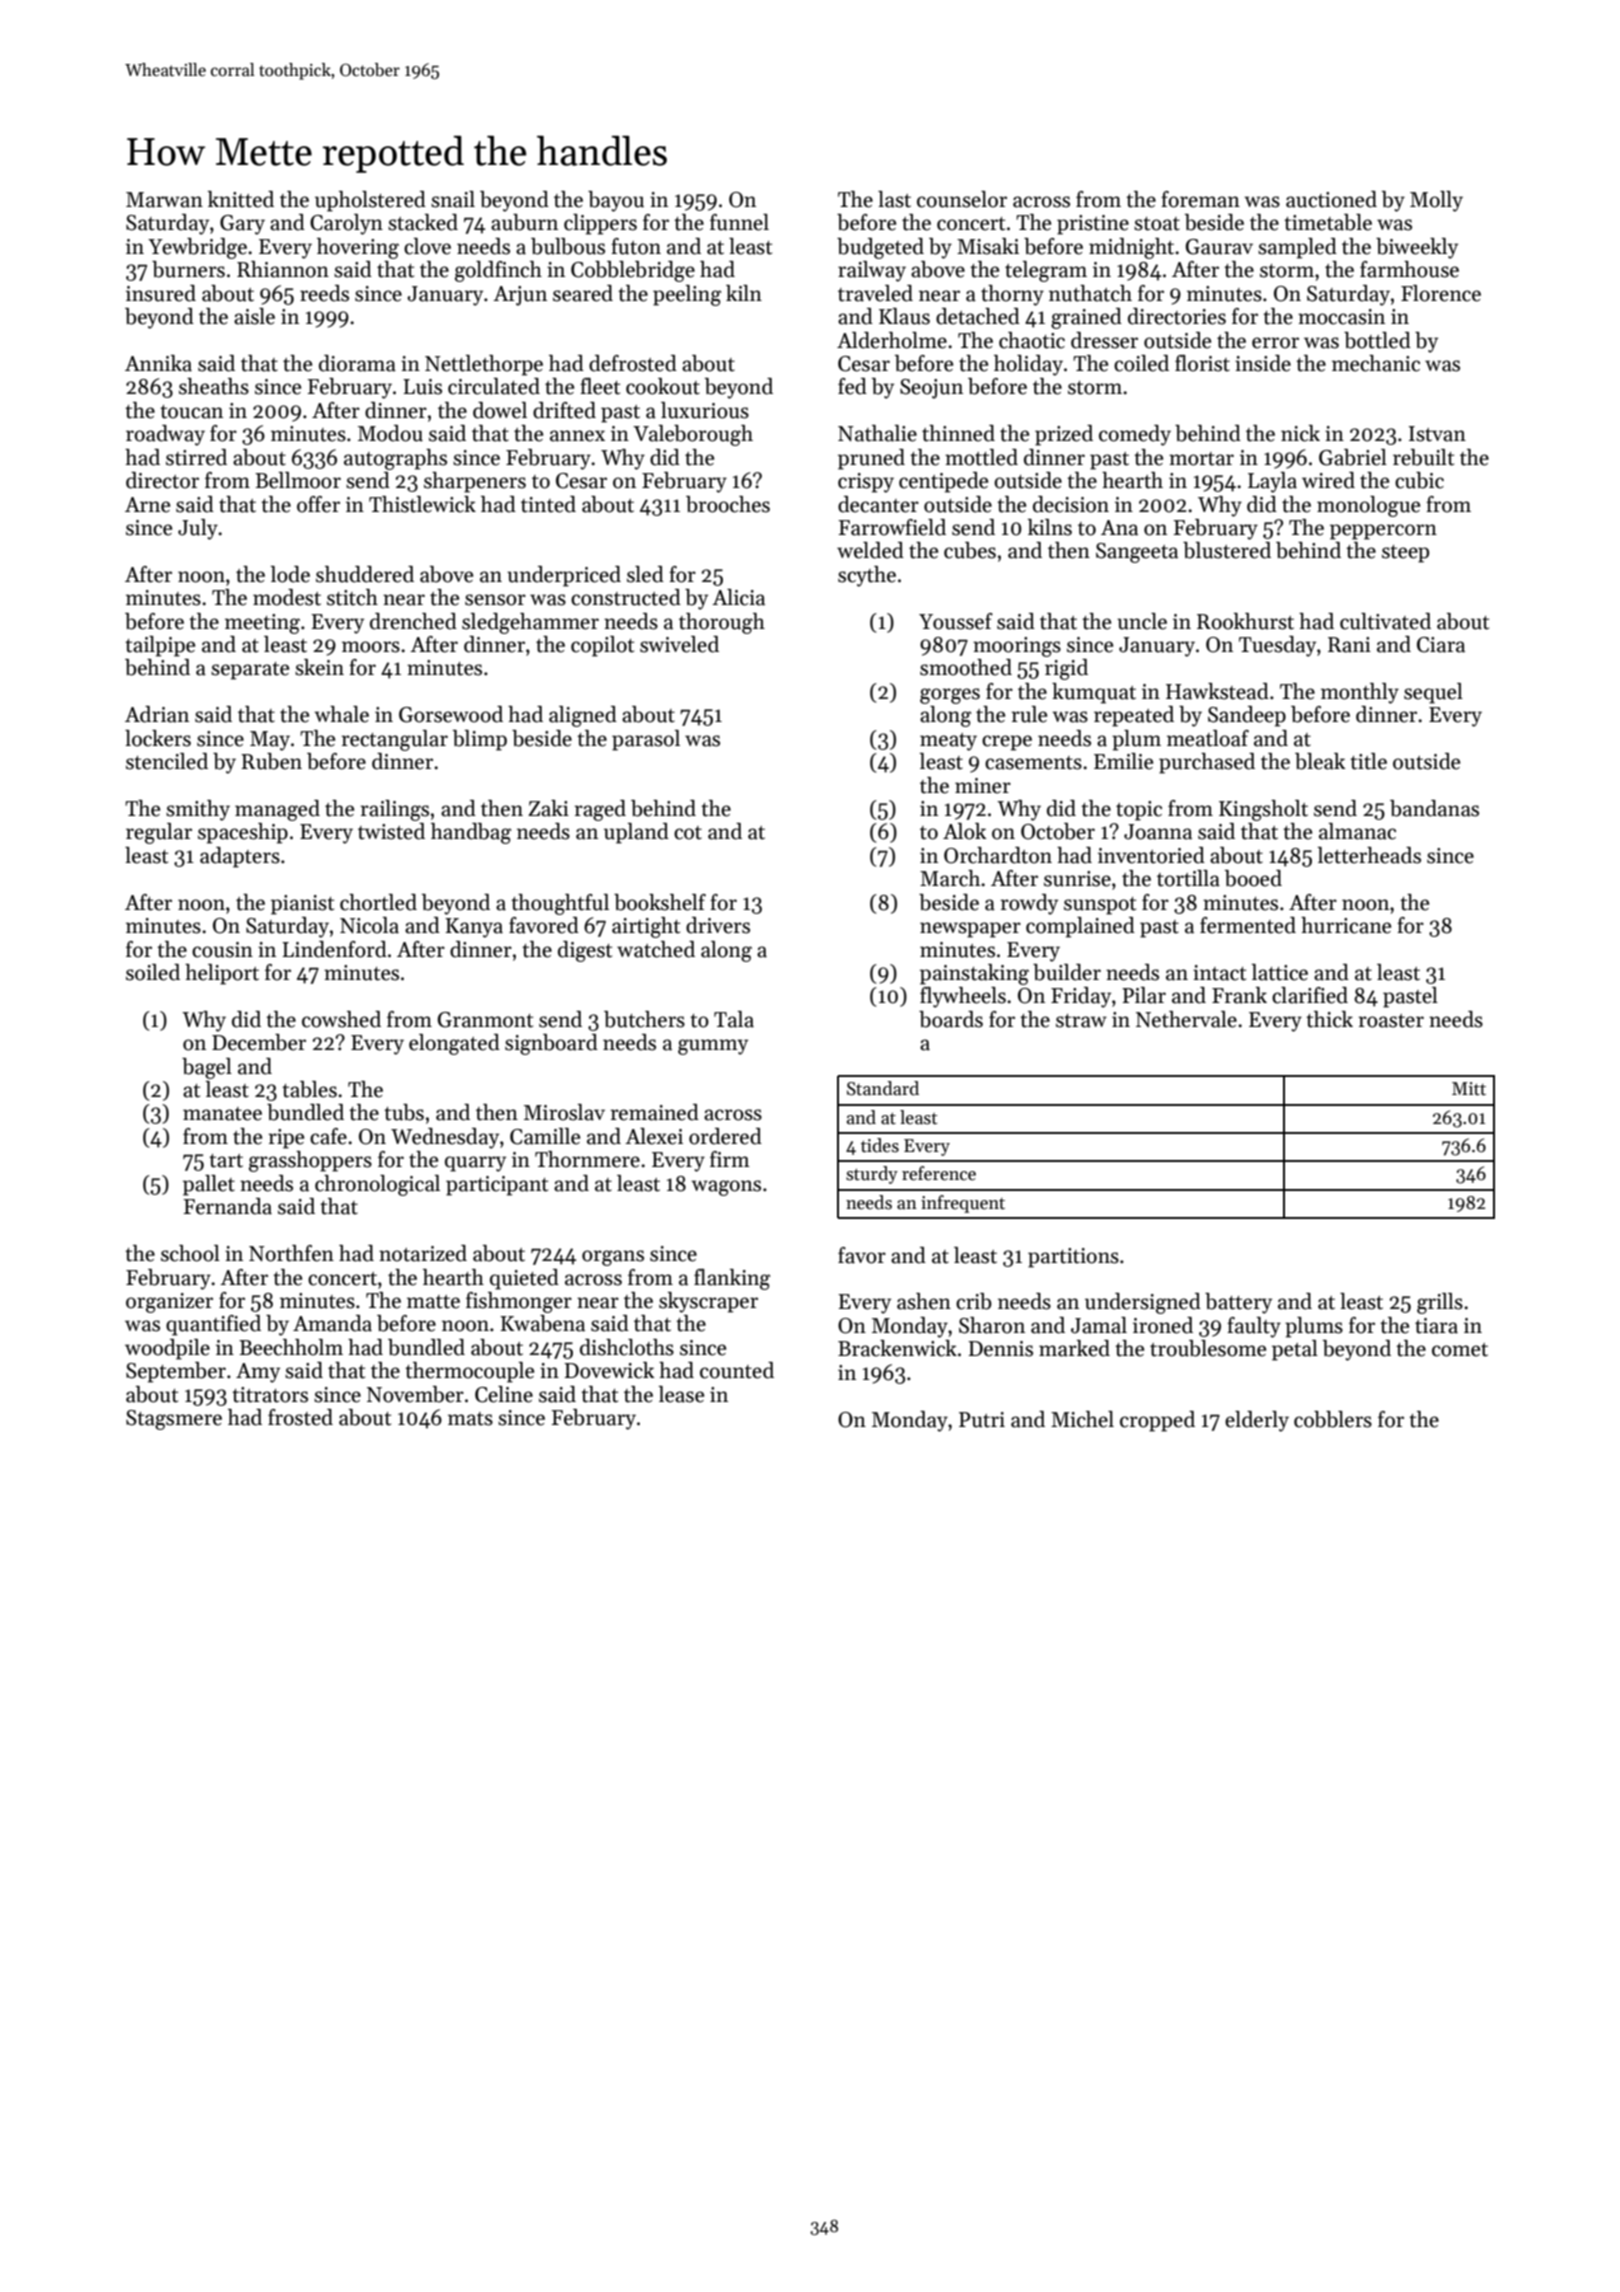 The image size is (1620, 2292). Describe the element at coordinates (939, 1173) in the screenshot. I see `reference` at that location.
